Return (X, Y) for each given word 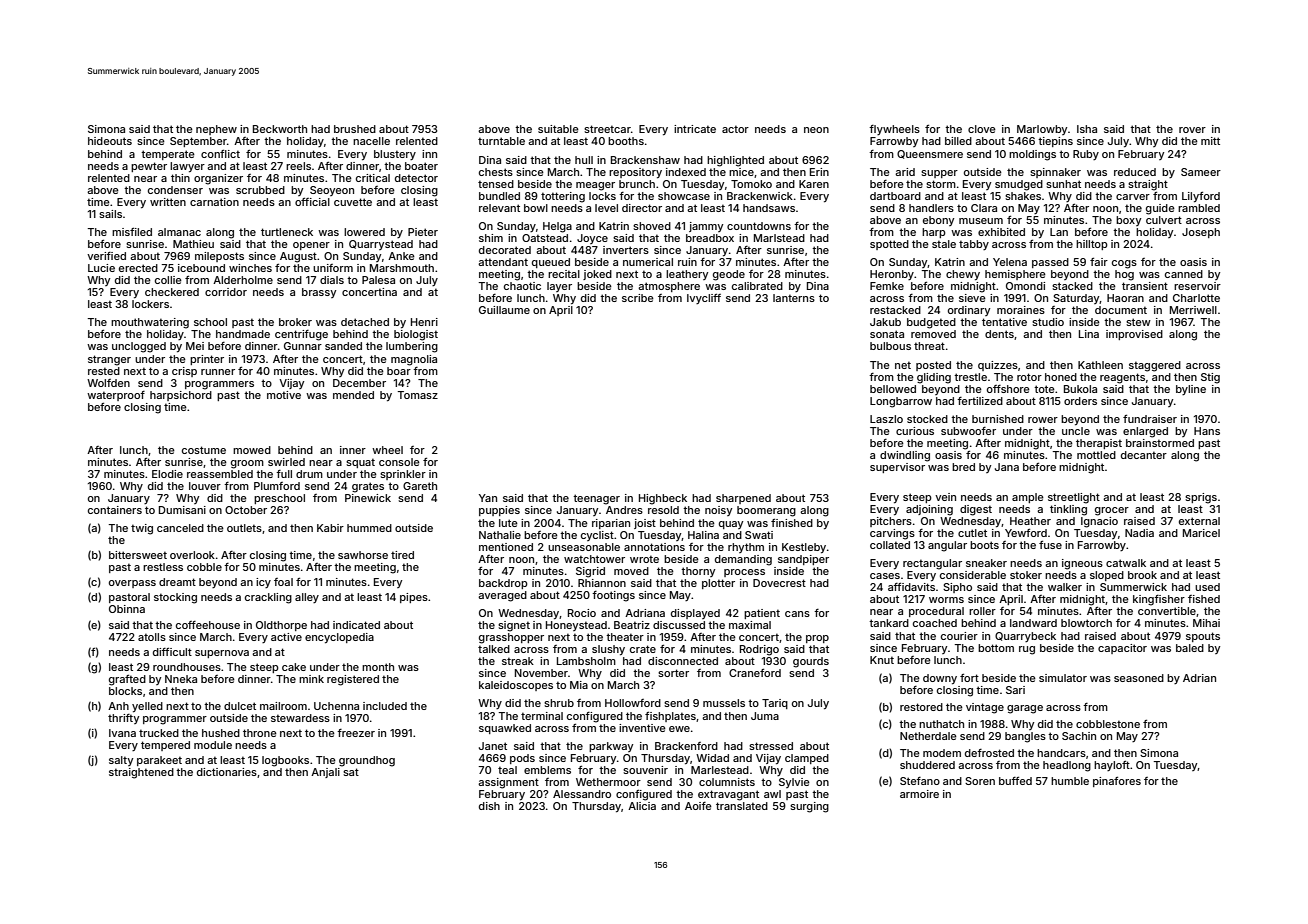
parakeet (159, 761)
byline (1191, 390)
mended (353, 395)
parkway (611, 747)
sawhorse (363, 555)
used (1207, 587)
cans (797, 614)
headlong (1067, 766)
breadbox (710, 238)
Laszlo (886, 419)
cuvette (353, 202)
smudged (1019, 185)
